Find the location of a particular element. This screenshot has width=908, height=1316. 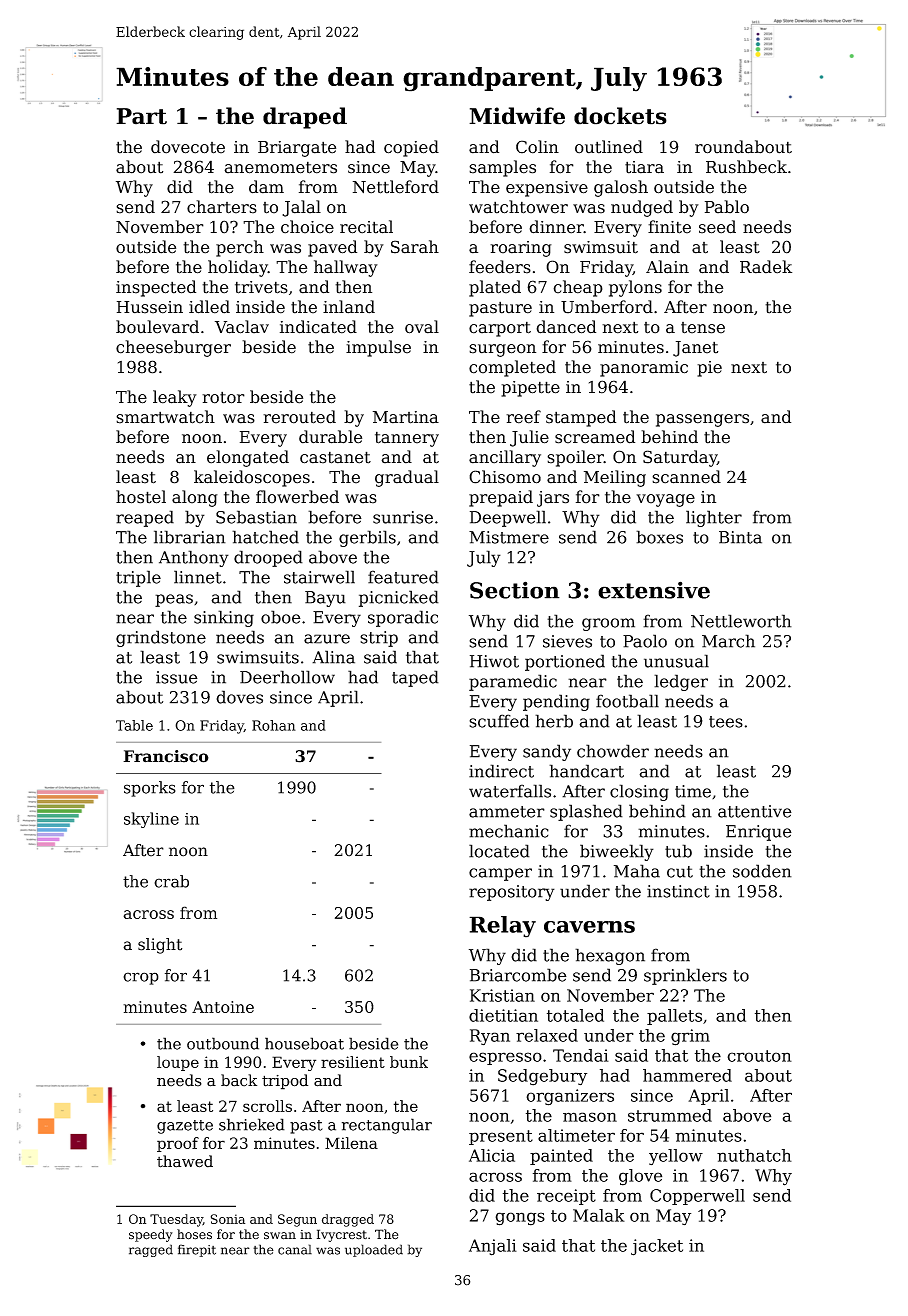

tiara is located at coordinates (644, 167).
